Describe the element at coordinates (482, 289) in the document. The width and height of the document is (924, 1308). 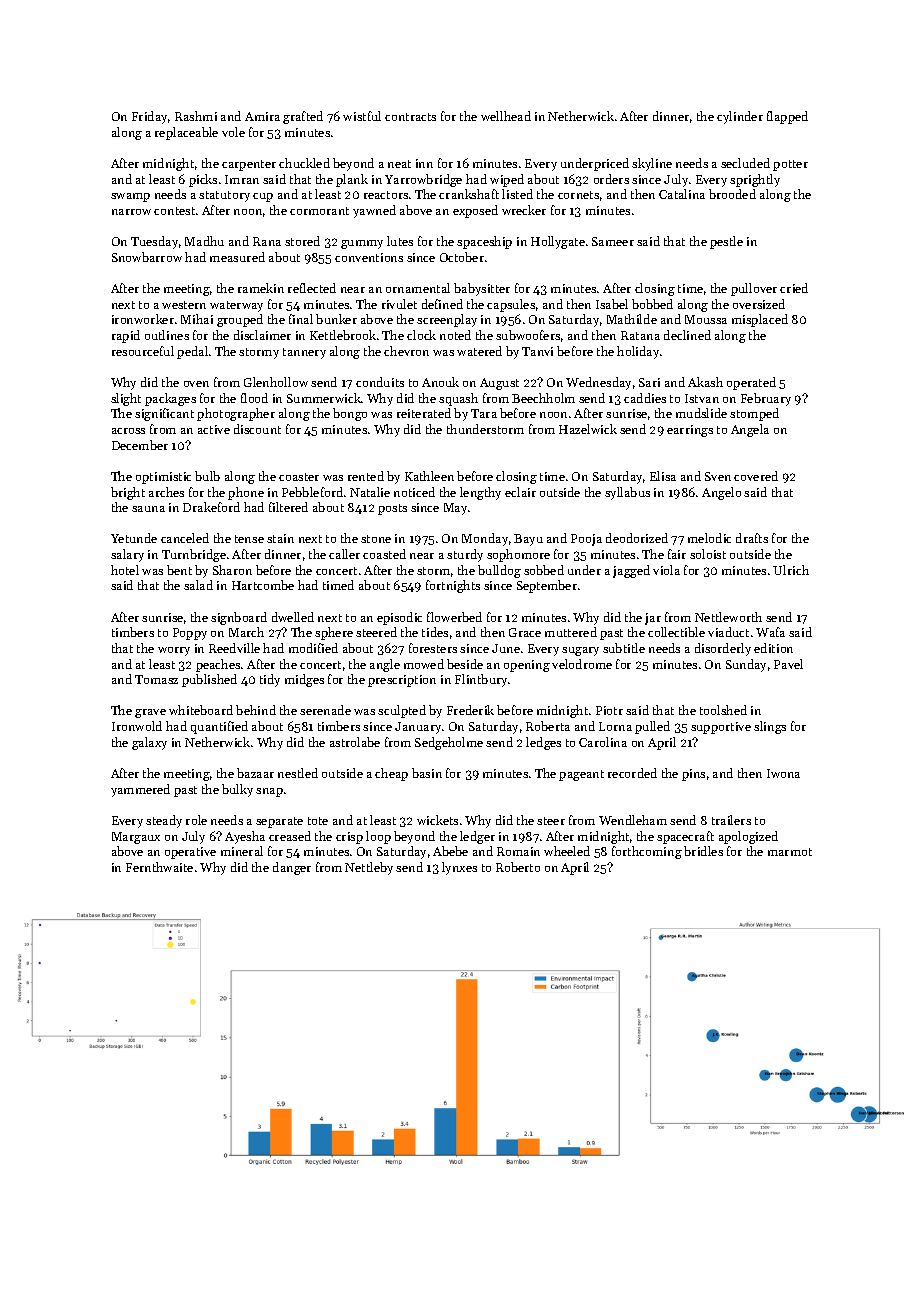
I see `babysitter` at that location.
